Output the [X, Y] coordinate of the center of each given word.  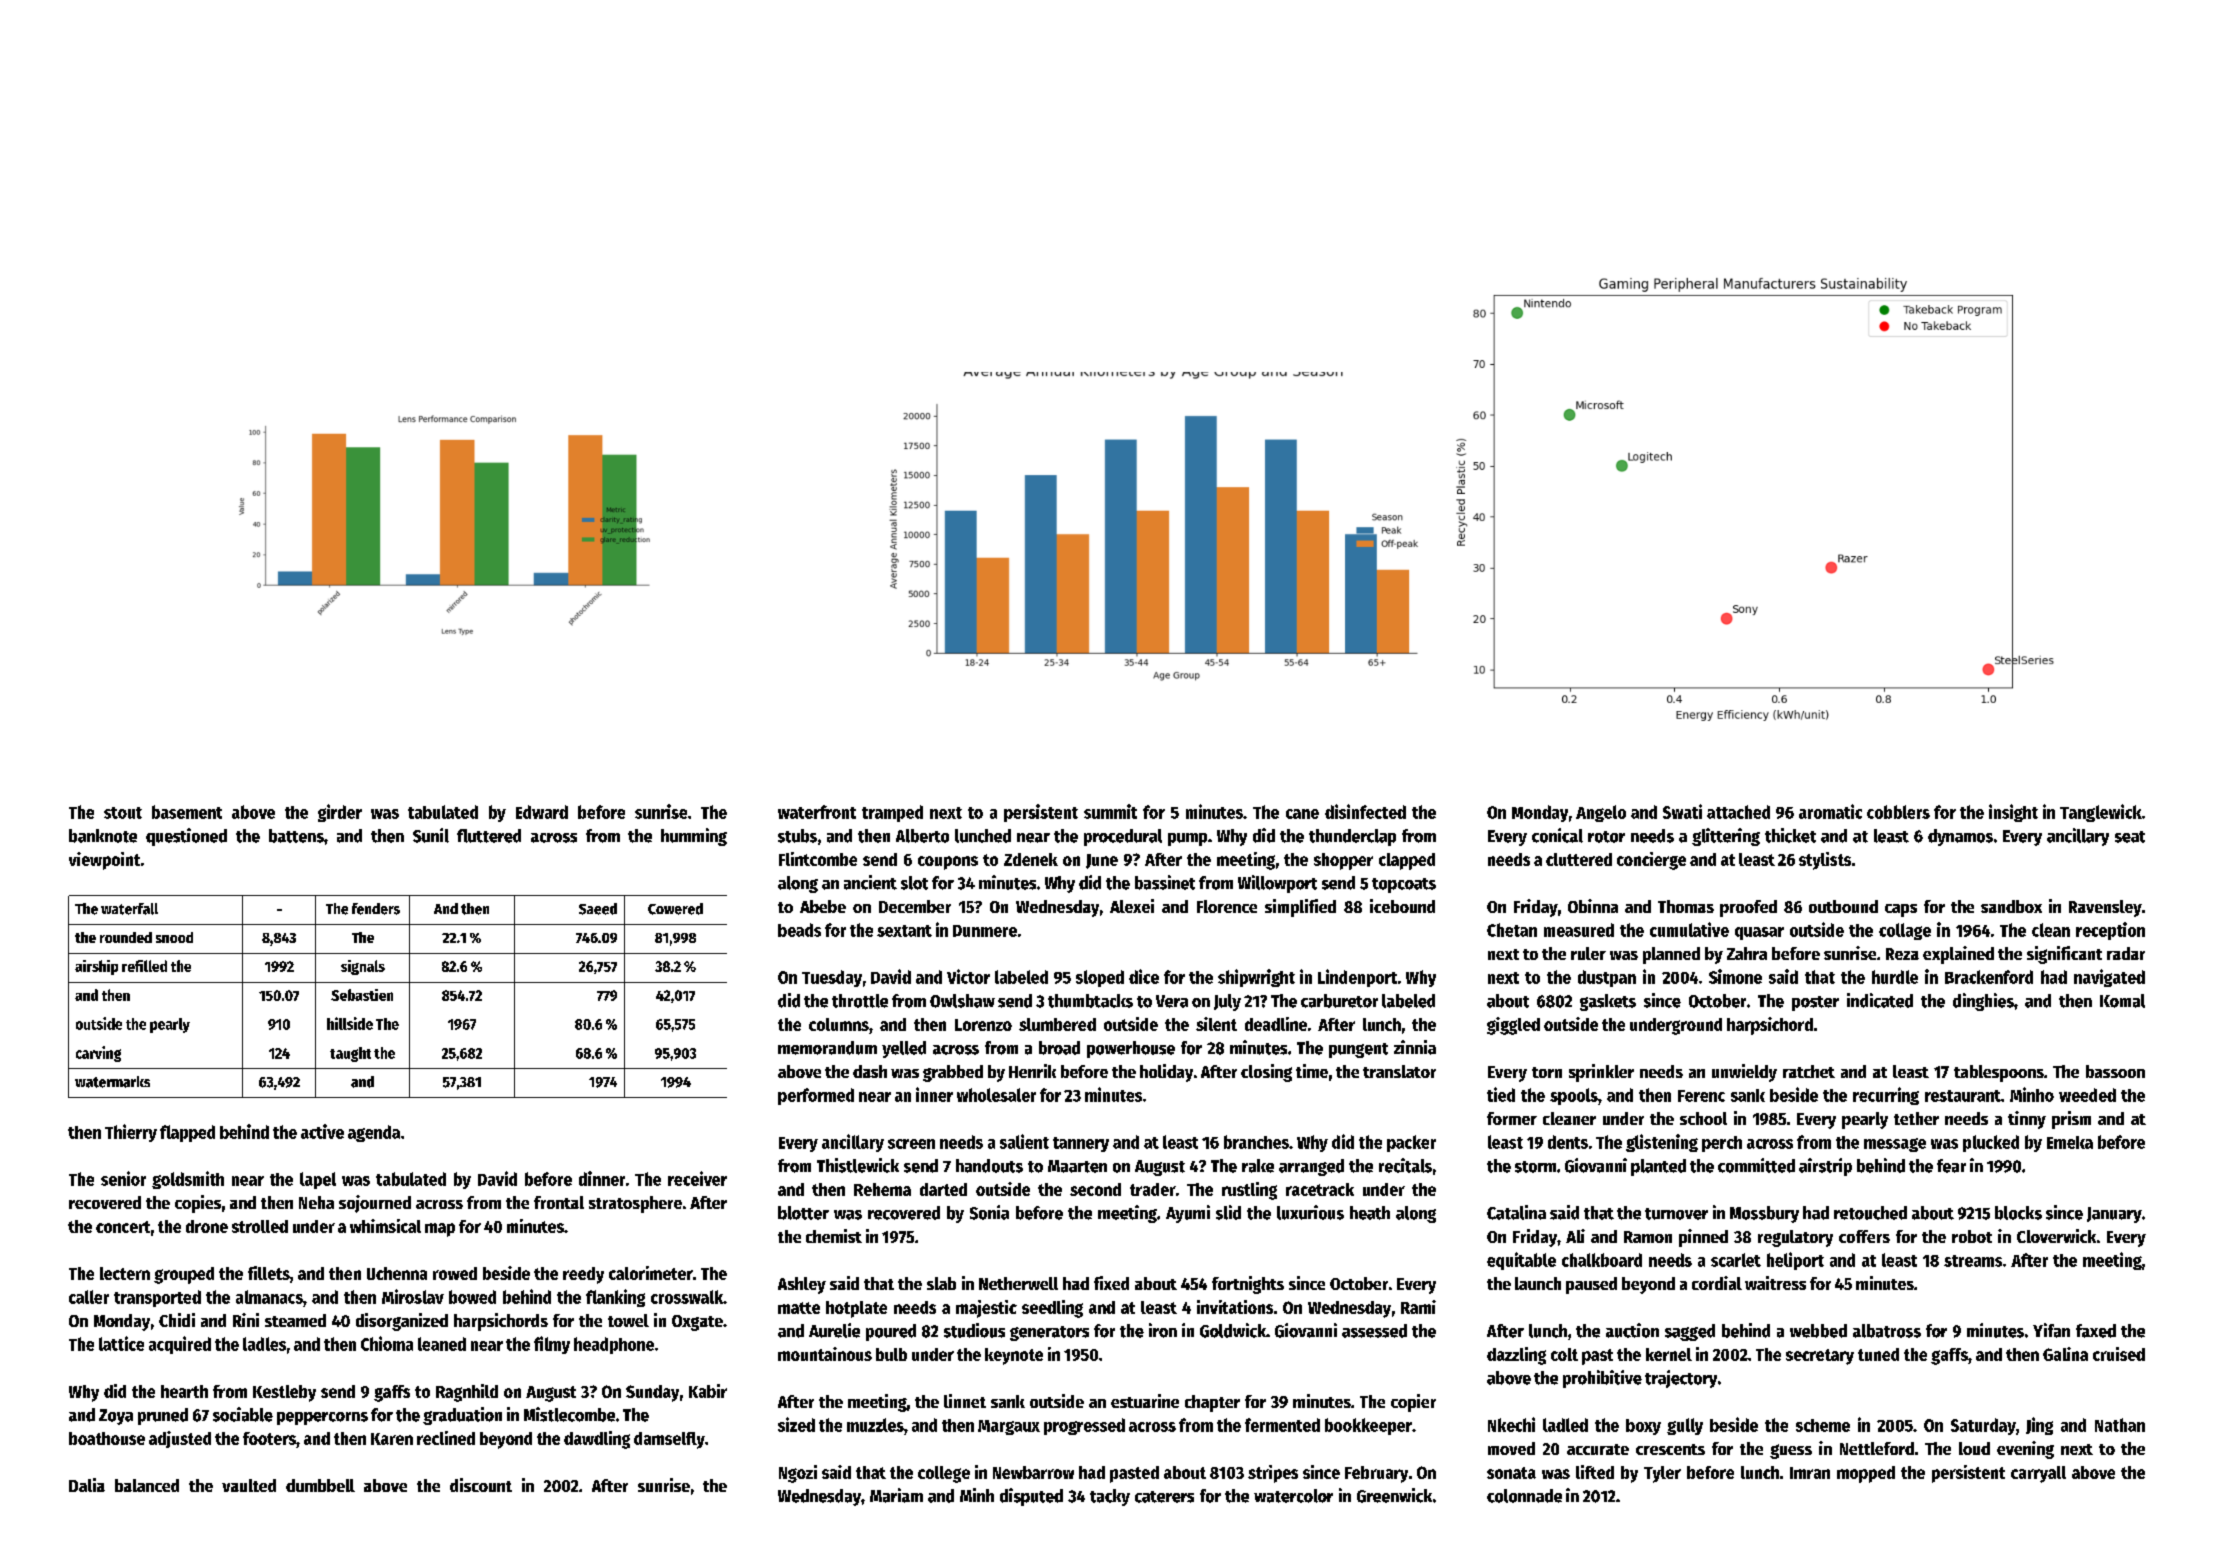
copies [198, 1204]
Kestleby [284, 1393]
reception [2110, 931]
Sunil [431, 835]
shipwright [1256, 978]
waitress [1775, 1283]
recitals [1405, 1165]
